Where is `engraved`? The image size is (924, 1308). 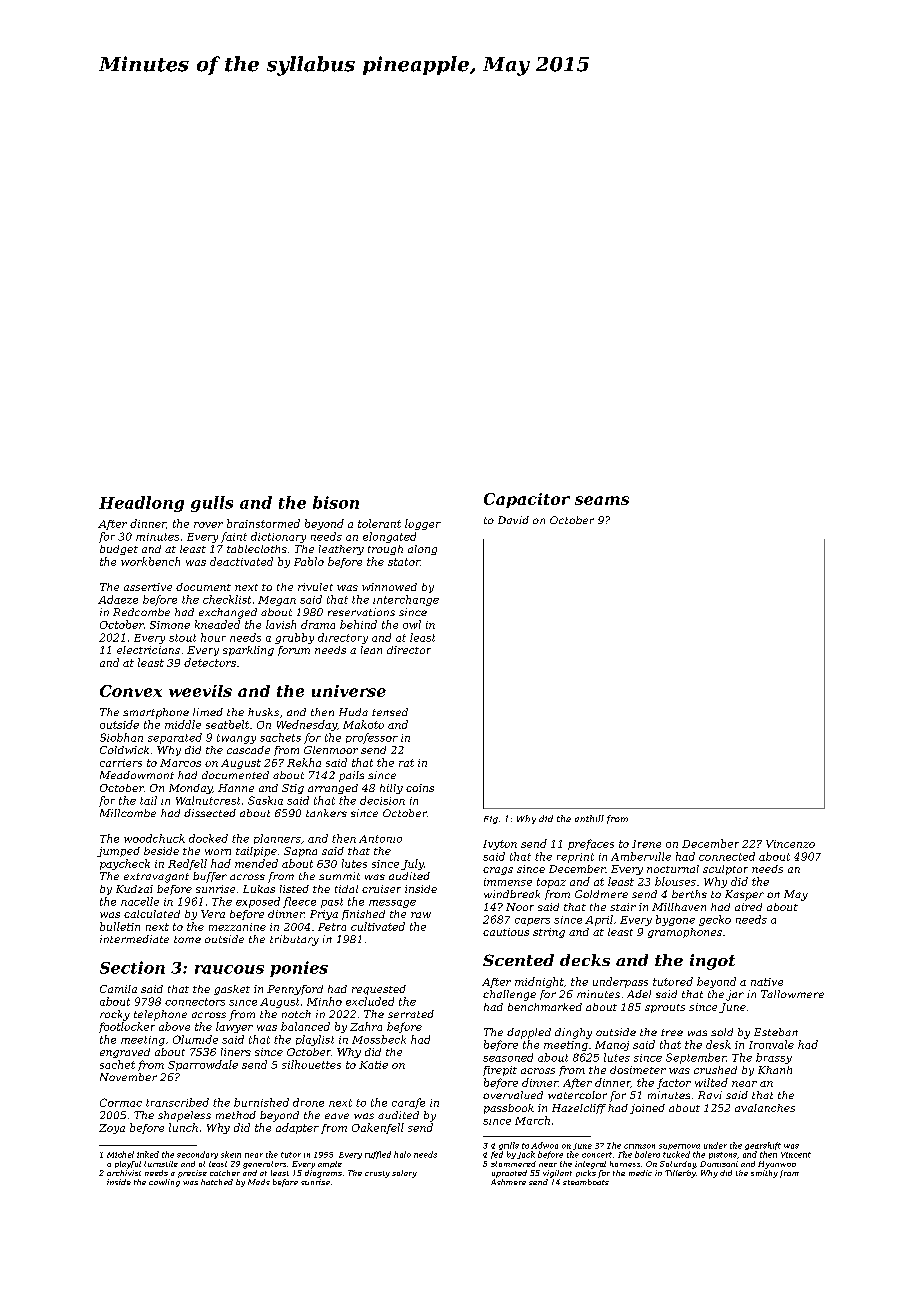 engraved is located at coordinates (125, 1053).
